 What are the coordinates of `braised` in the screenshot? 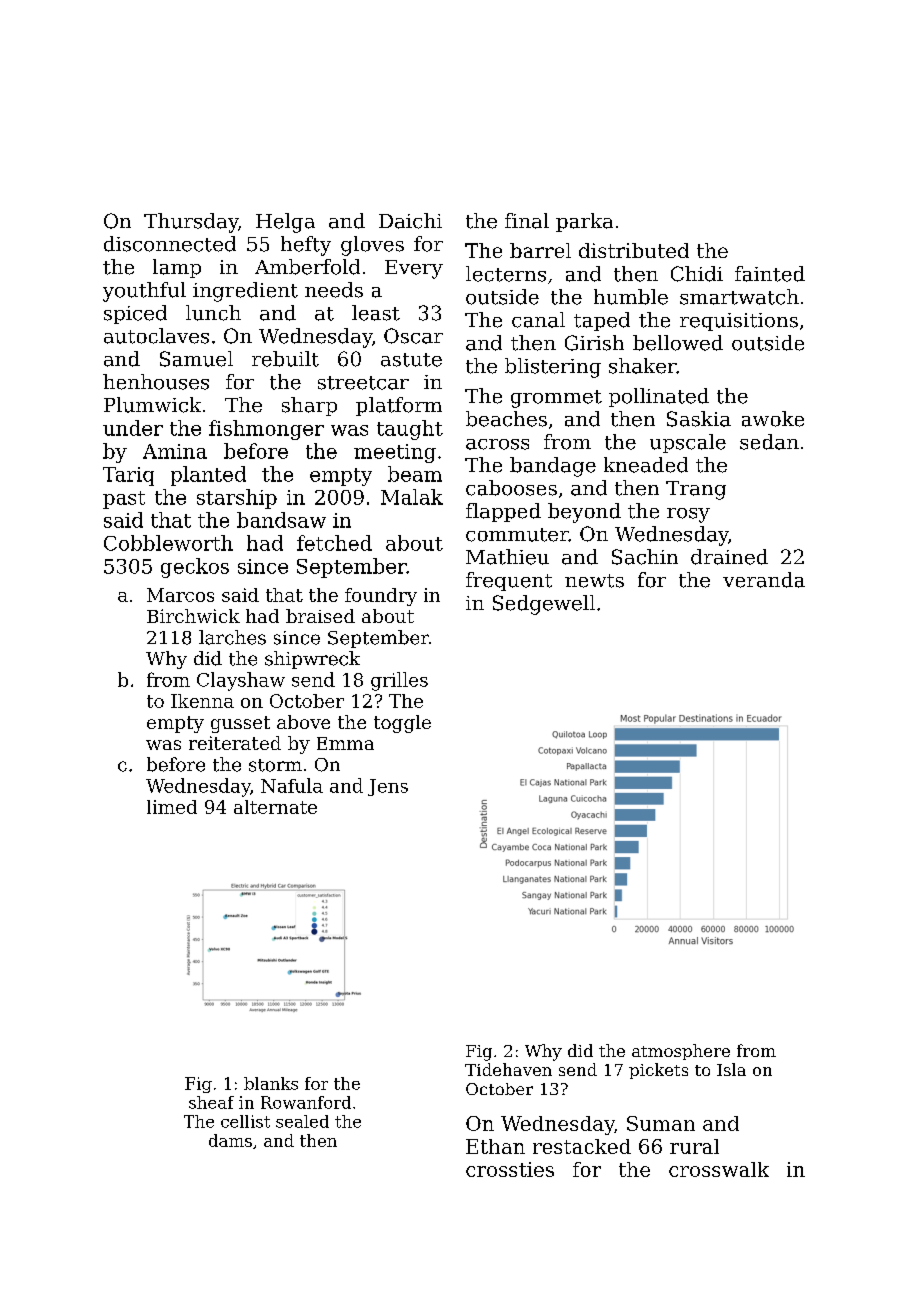 It's located at (320, 616).
